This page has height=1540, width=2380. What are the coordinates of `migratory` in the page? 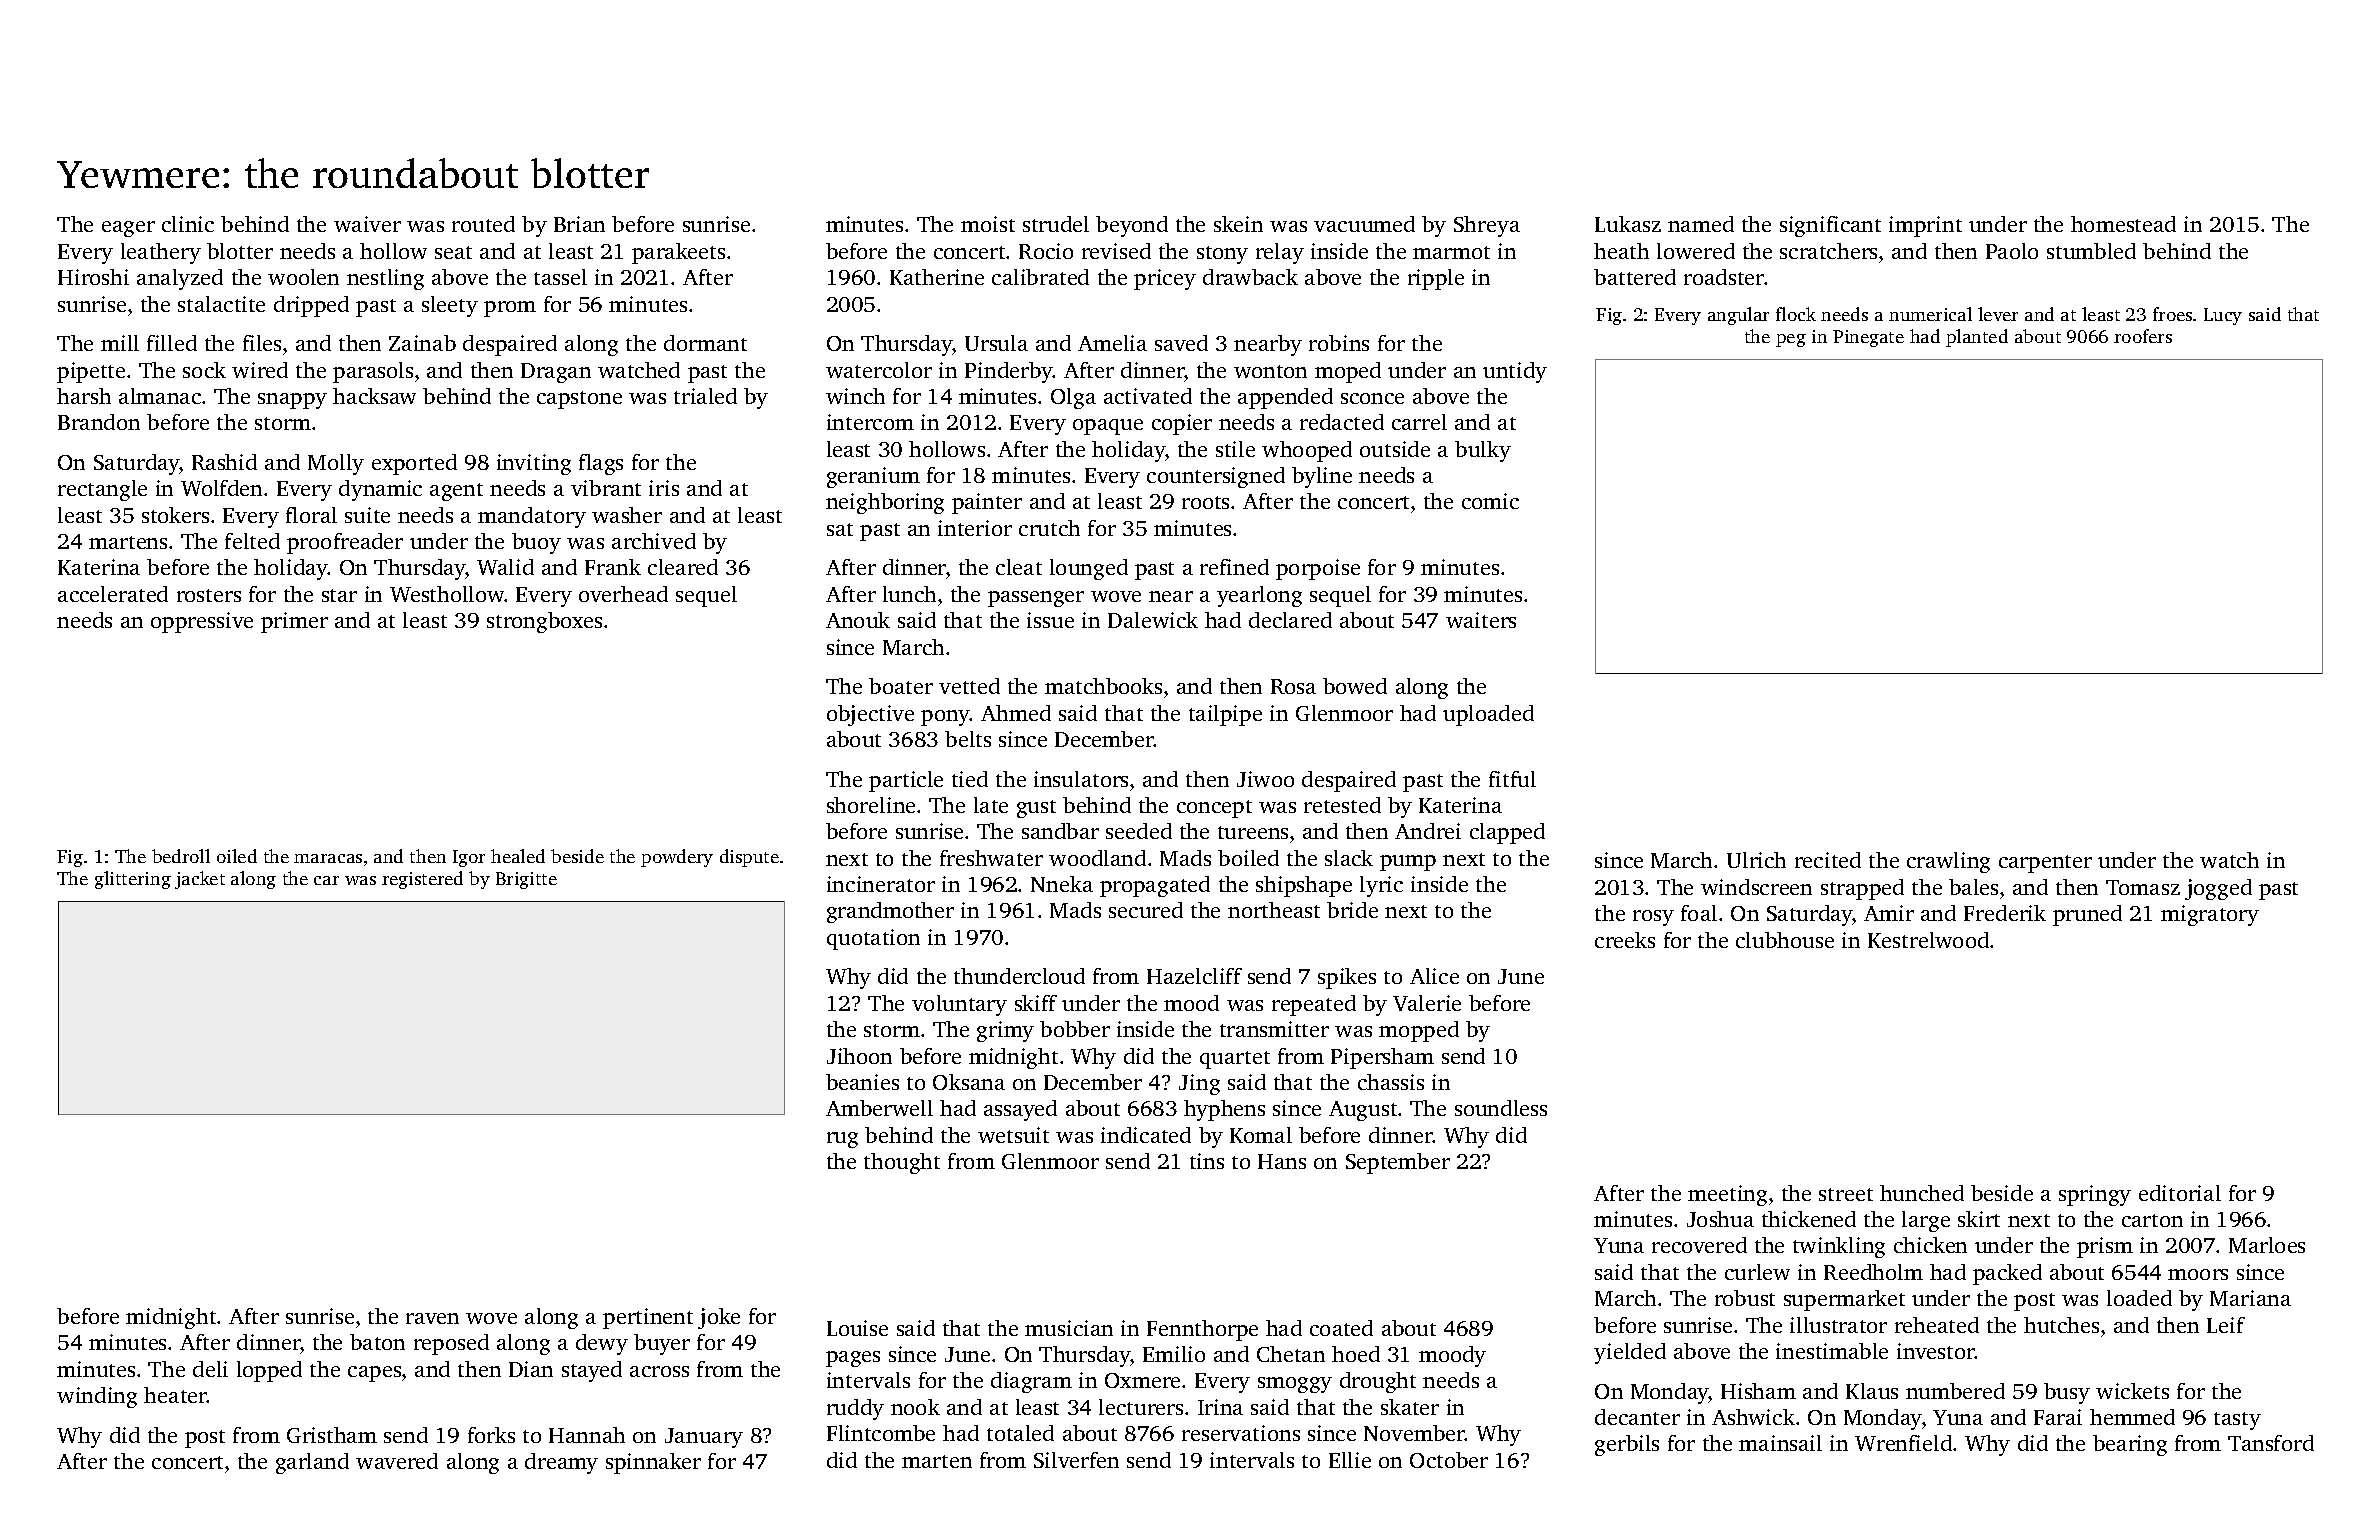 It's located at (2210, 915).
